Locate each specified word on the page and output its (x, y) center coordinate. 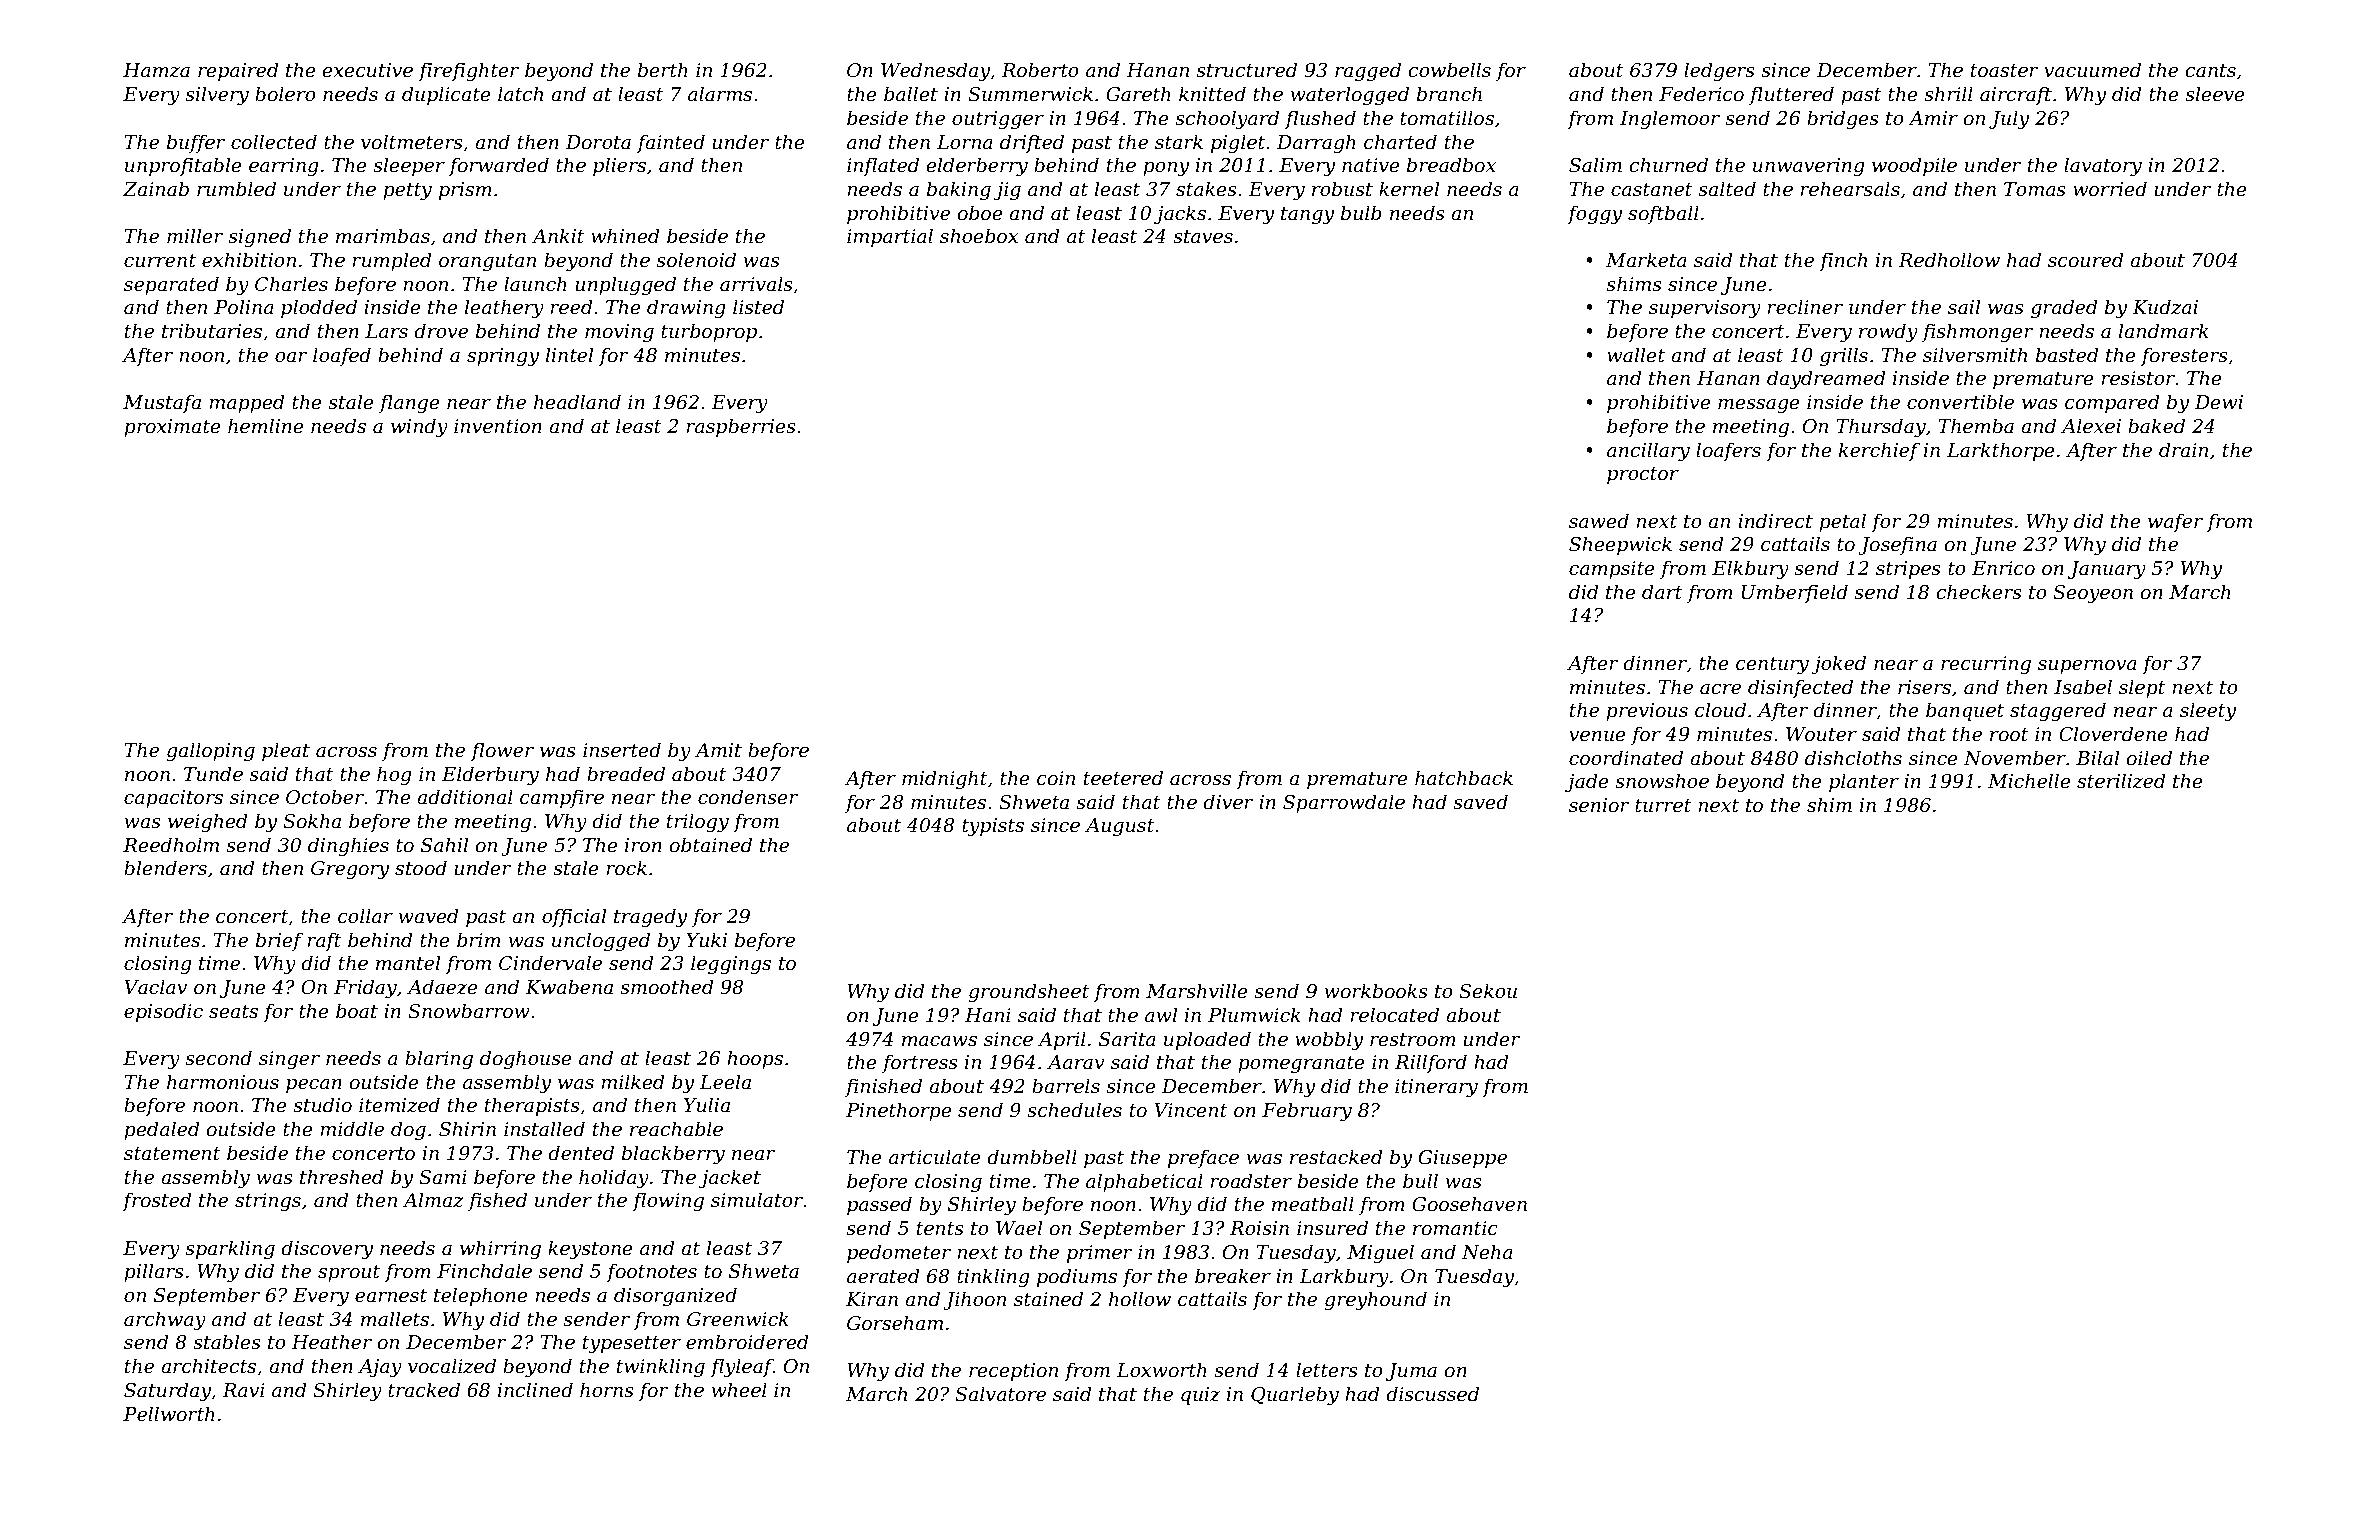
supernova (2087, 667)
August (1120, 827)
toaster (2005, 71)
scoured (2086, 260)
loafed (342, 356)
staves (1203, 237)
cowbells (1449, 70)
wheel (739, 1390)
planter (1864, 782)
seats (233, 1012)
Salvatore (1000, 1394)
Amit (718, 750)
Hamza (156, 70)
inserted (622, 750)
